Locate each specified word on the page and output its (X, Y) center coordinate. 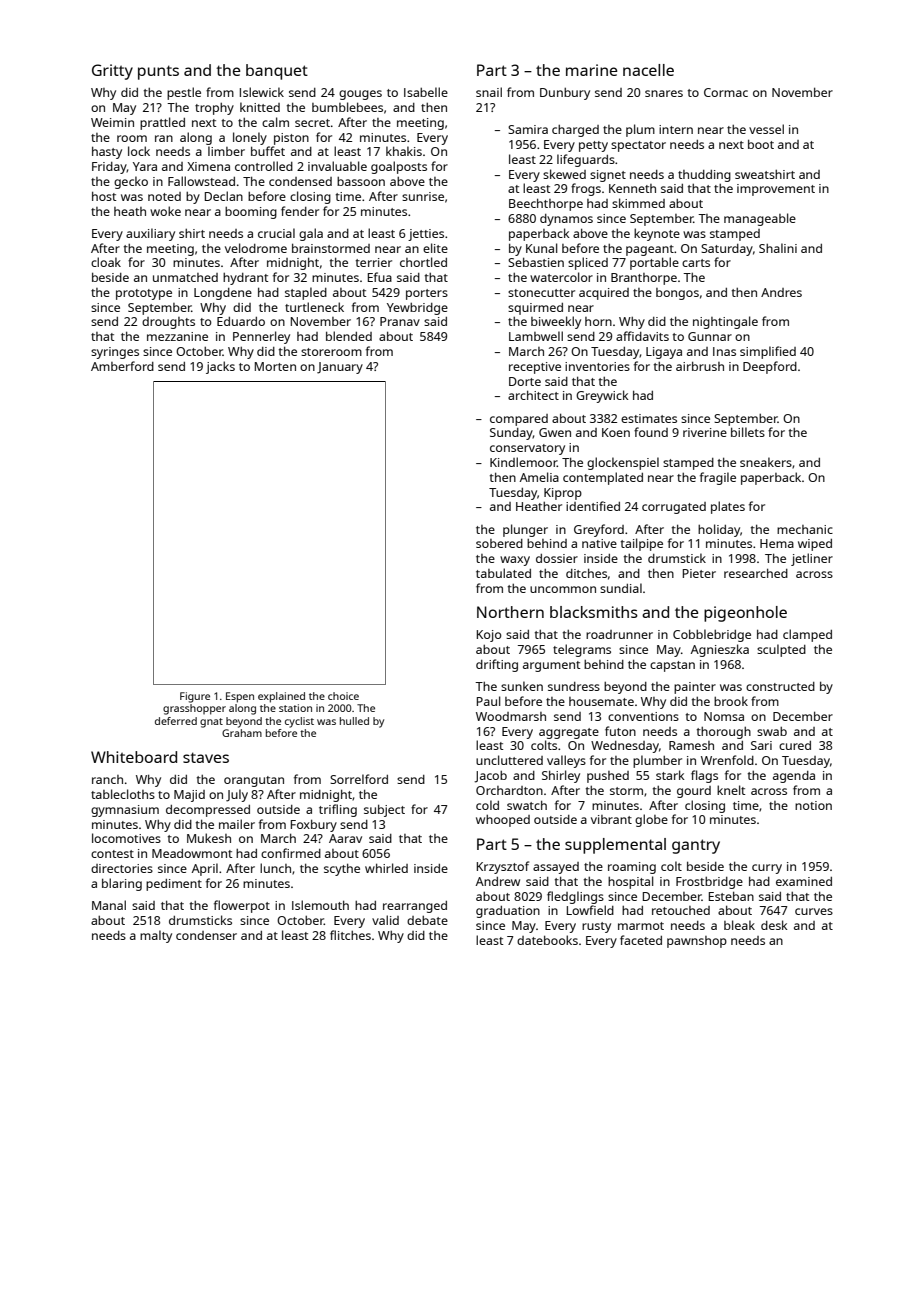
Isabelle (426, 92)
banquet (277, 72)
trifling (338, 810)
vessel (766, 129)
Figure (195, 697)
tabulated (503, 573)
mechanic (805, 529)
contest (112, 854)
